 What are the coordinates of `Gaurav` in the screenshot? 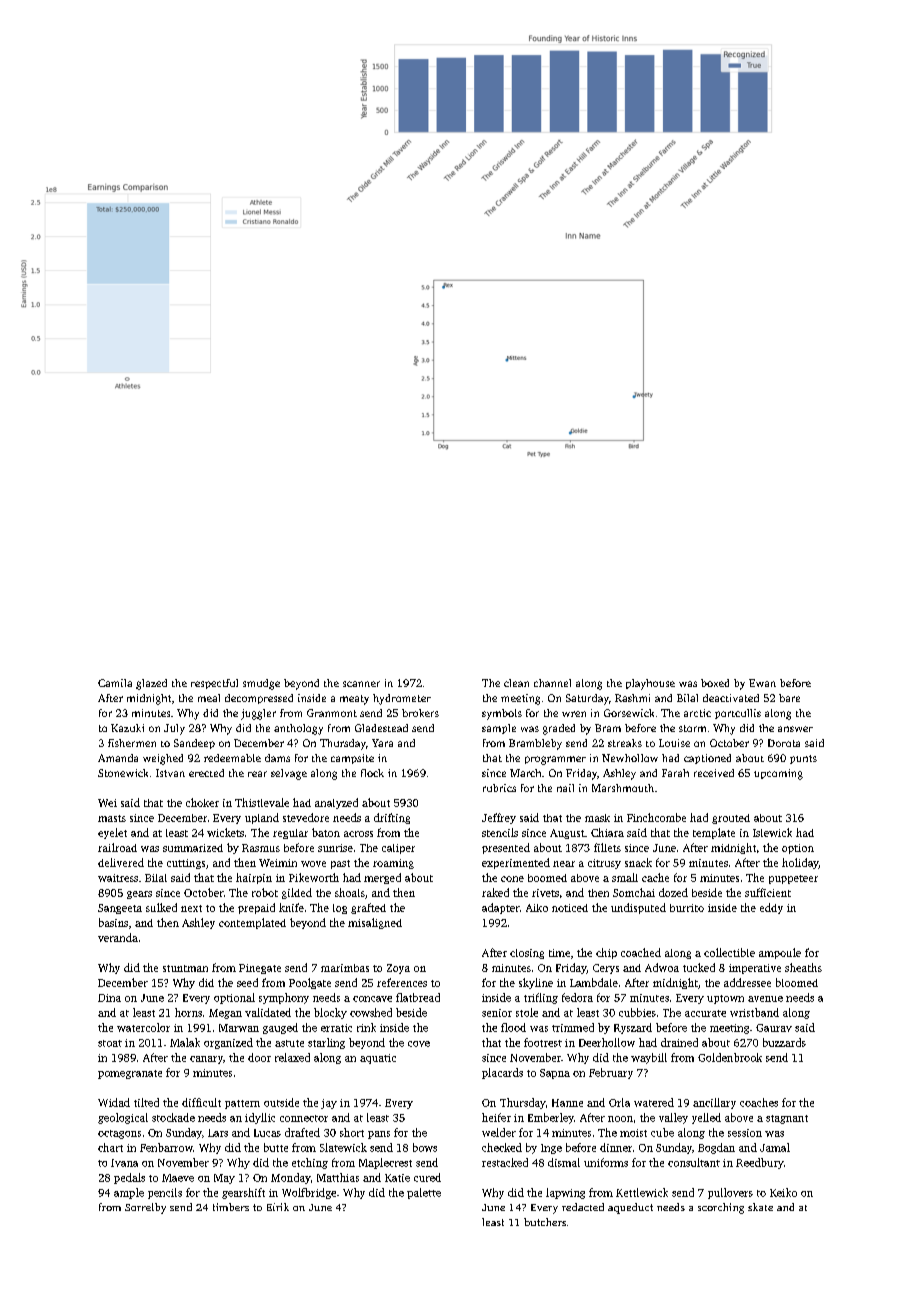 It's located at (774, 1028).
